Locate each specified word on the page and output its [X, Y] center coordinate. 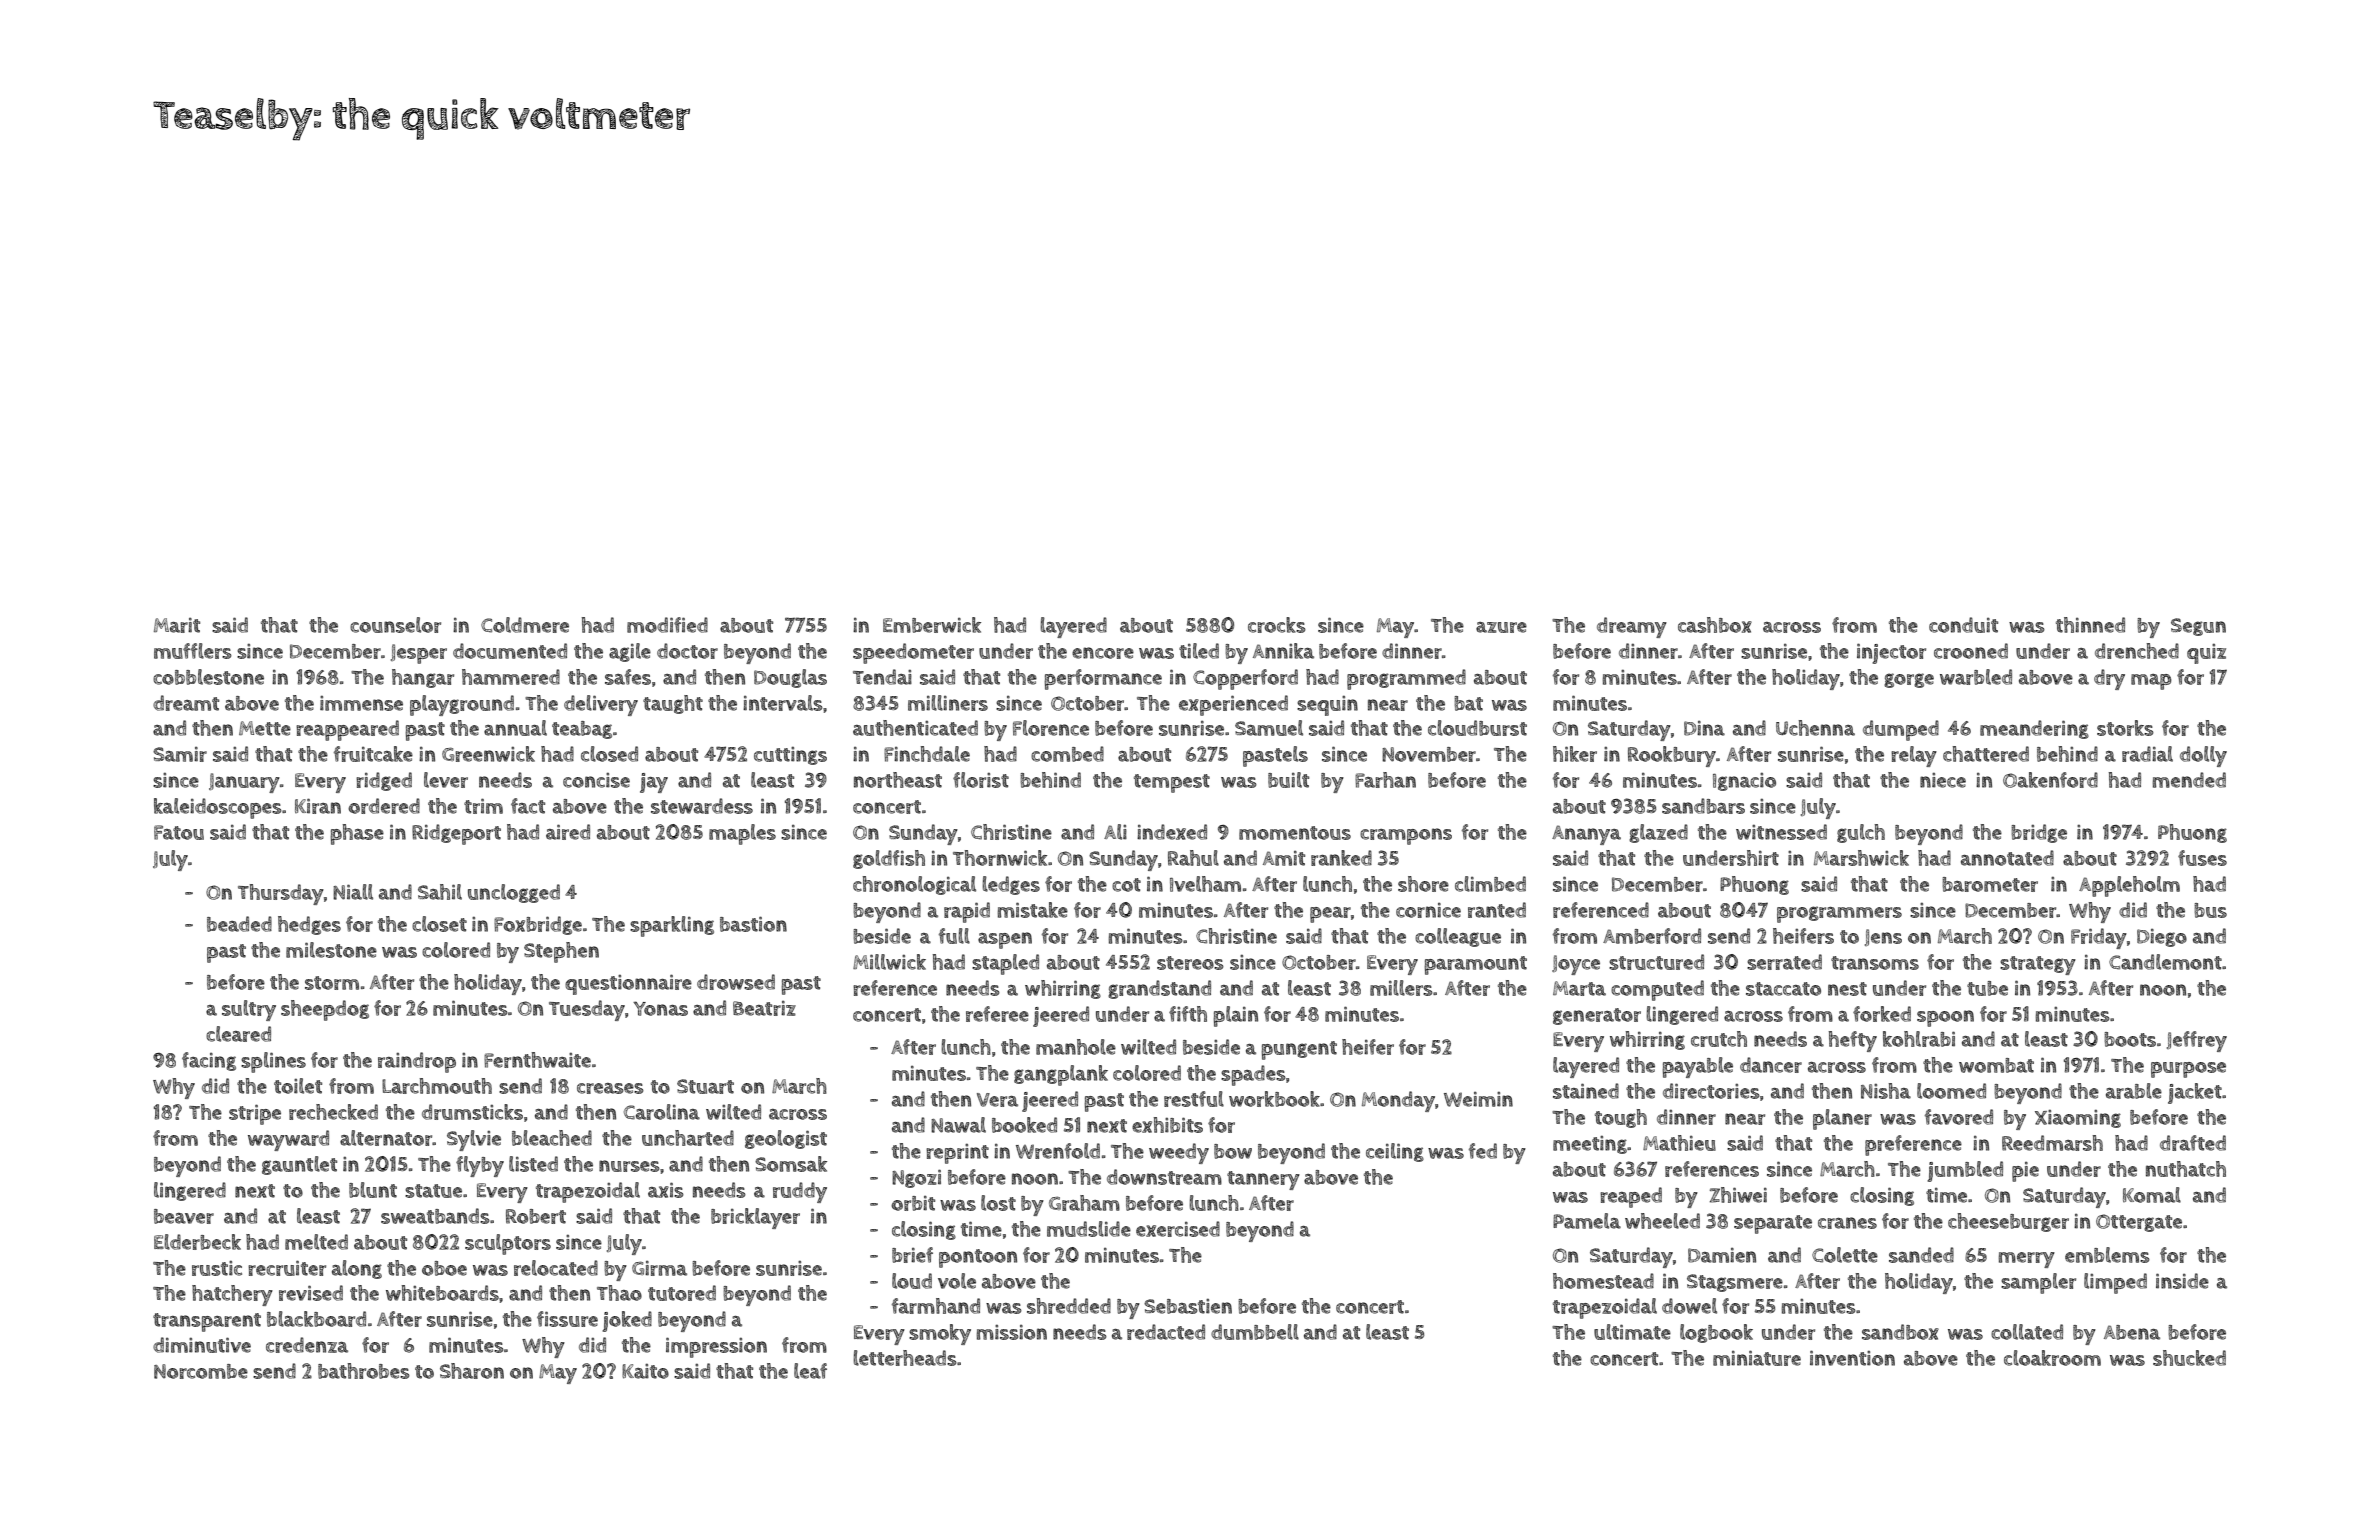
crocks [1277, 625]
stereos [1190, 963]
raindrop [417, 1062]
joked [627, 1321]
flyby [480, 1166]
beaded [239, 924]
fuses [2202, 858]
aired [568, 832]
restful [1194, 1099]
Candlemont [2165, 962]
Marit [177, 625]
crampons [1406, 836]
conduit [1963, 625]
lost [998, 1203]
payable [1697, 1067]
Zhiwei [1738, 1195]
